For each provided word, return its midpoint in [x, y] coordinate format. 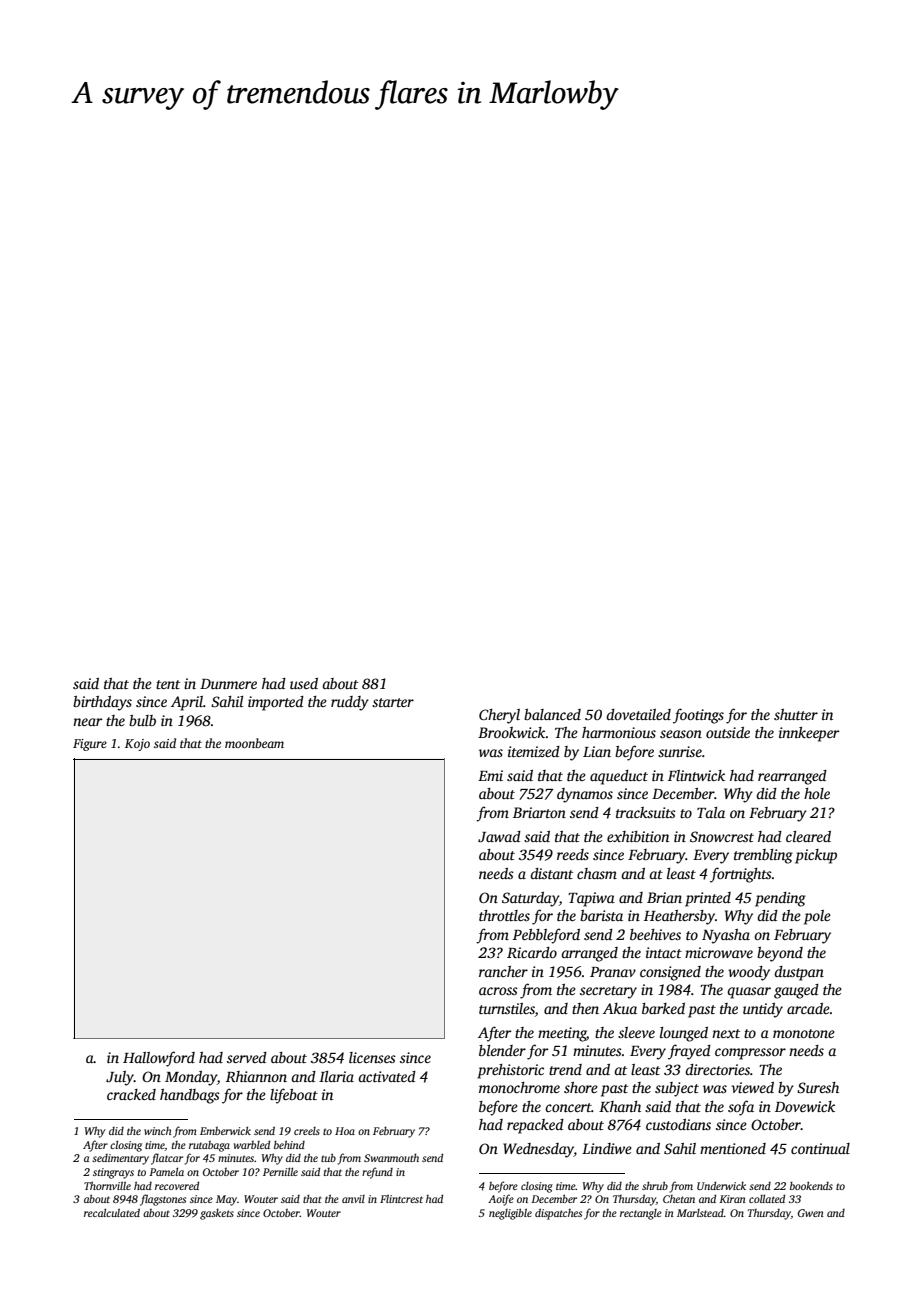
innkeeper [809, 734]
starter [393, 702]
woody [749, 973]
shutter [796, 714]
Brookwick [512, 732]
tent [168, 684]
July [120, 1078]
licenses [372, 1057]
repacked [535, 1126]
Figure [90, 745]
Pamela [166, 1172]
